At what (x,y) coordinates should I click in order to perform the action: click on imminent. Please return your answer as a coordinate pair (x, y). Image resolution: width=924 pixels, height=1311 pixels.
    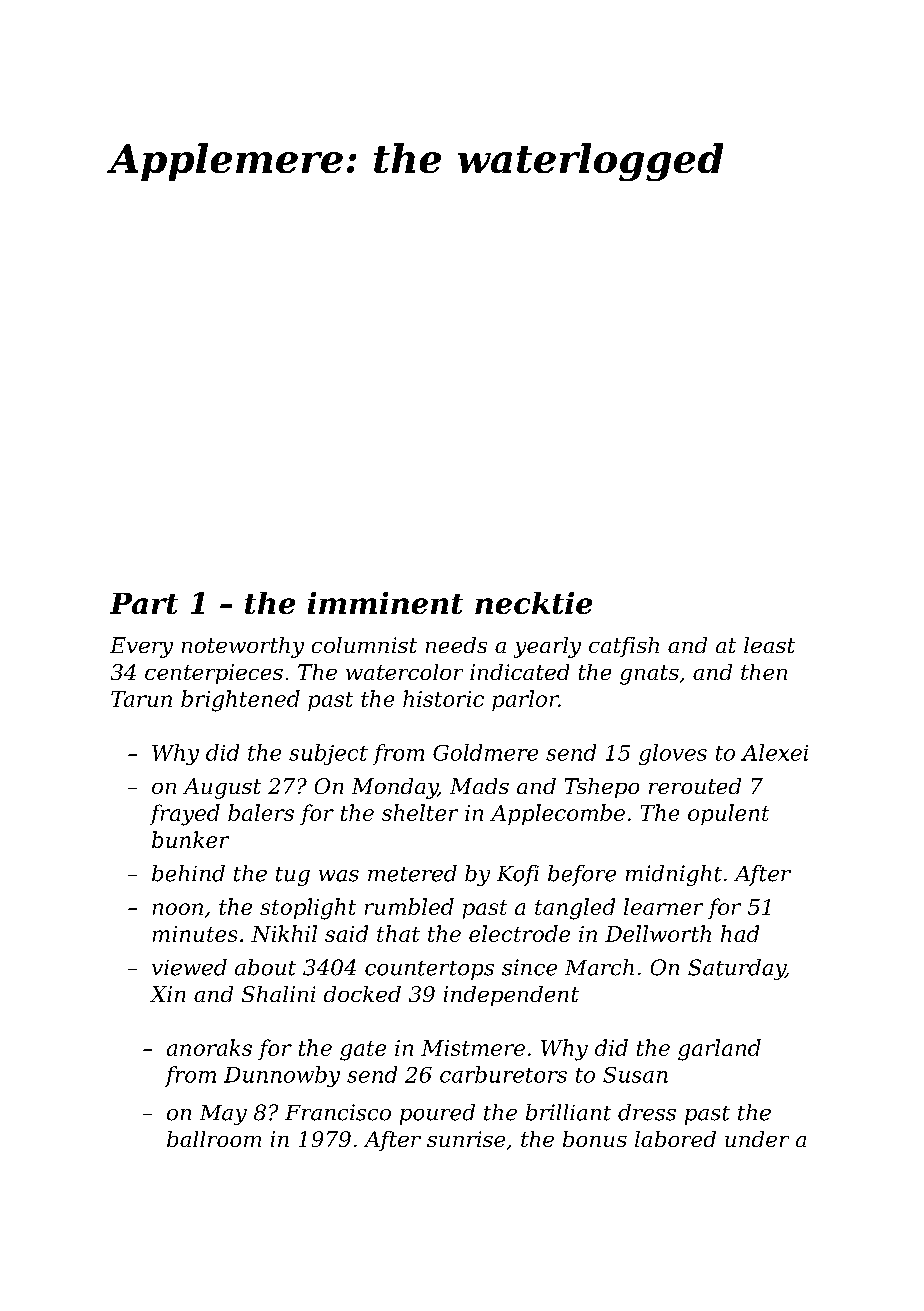
    Looking at the image, I should click on (385, 603).
